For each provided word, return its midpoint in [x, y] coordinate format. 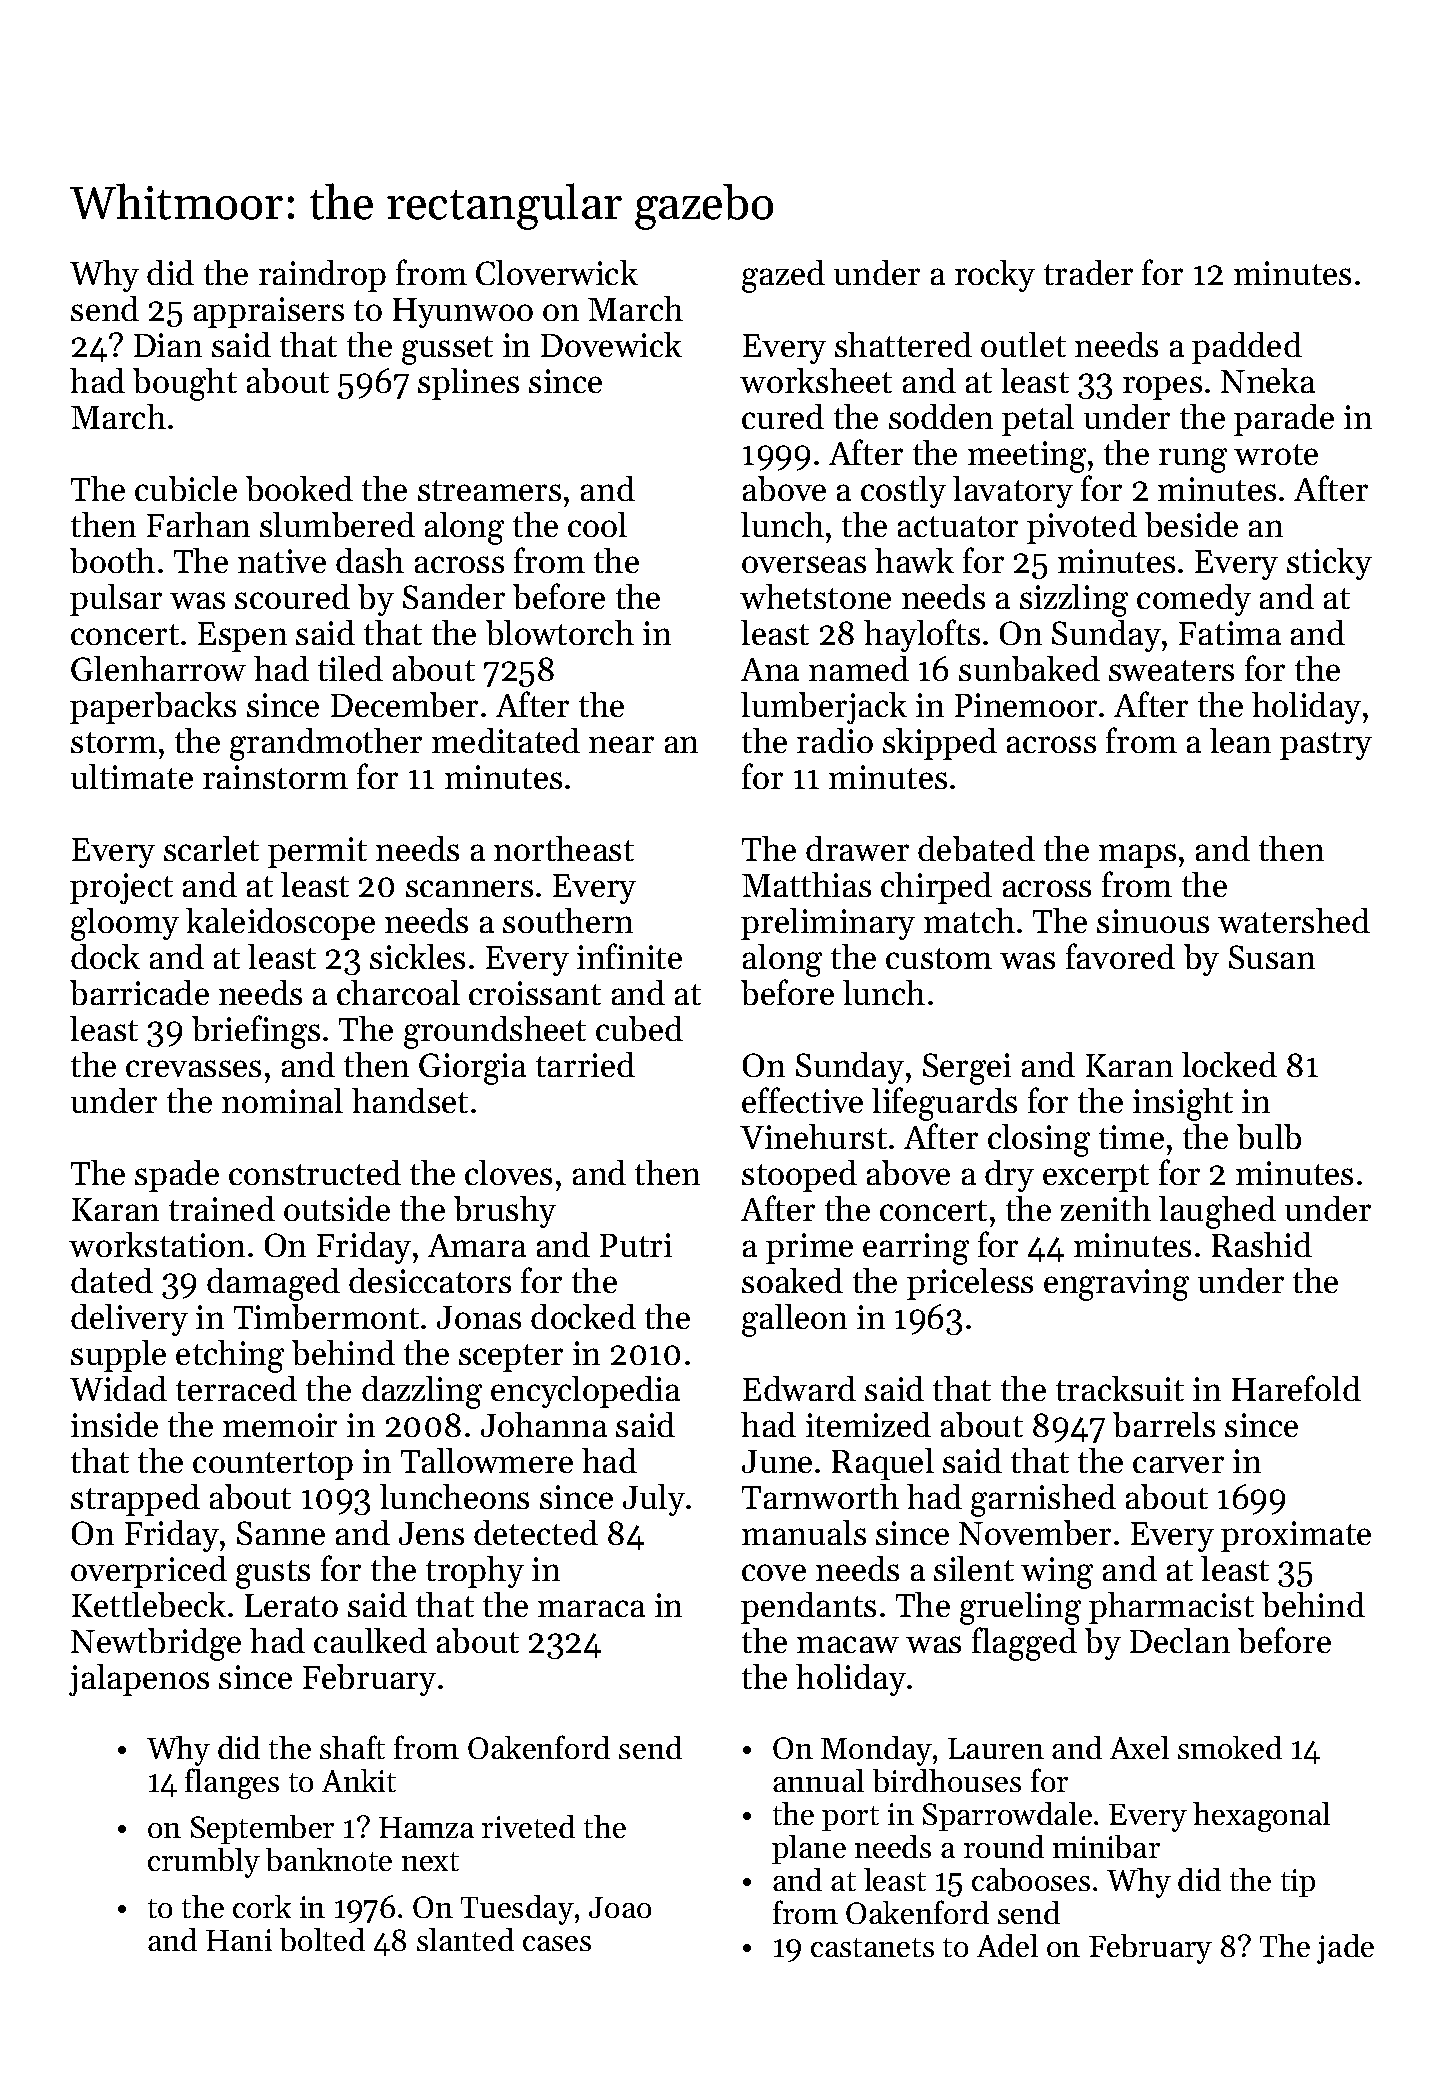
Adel [1007, 1945]
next [430, 1861]
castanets [872, 1947]
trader [1088, 272]
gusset [447, 350]
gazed [783, 276]
